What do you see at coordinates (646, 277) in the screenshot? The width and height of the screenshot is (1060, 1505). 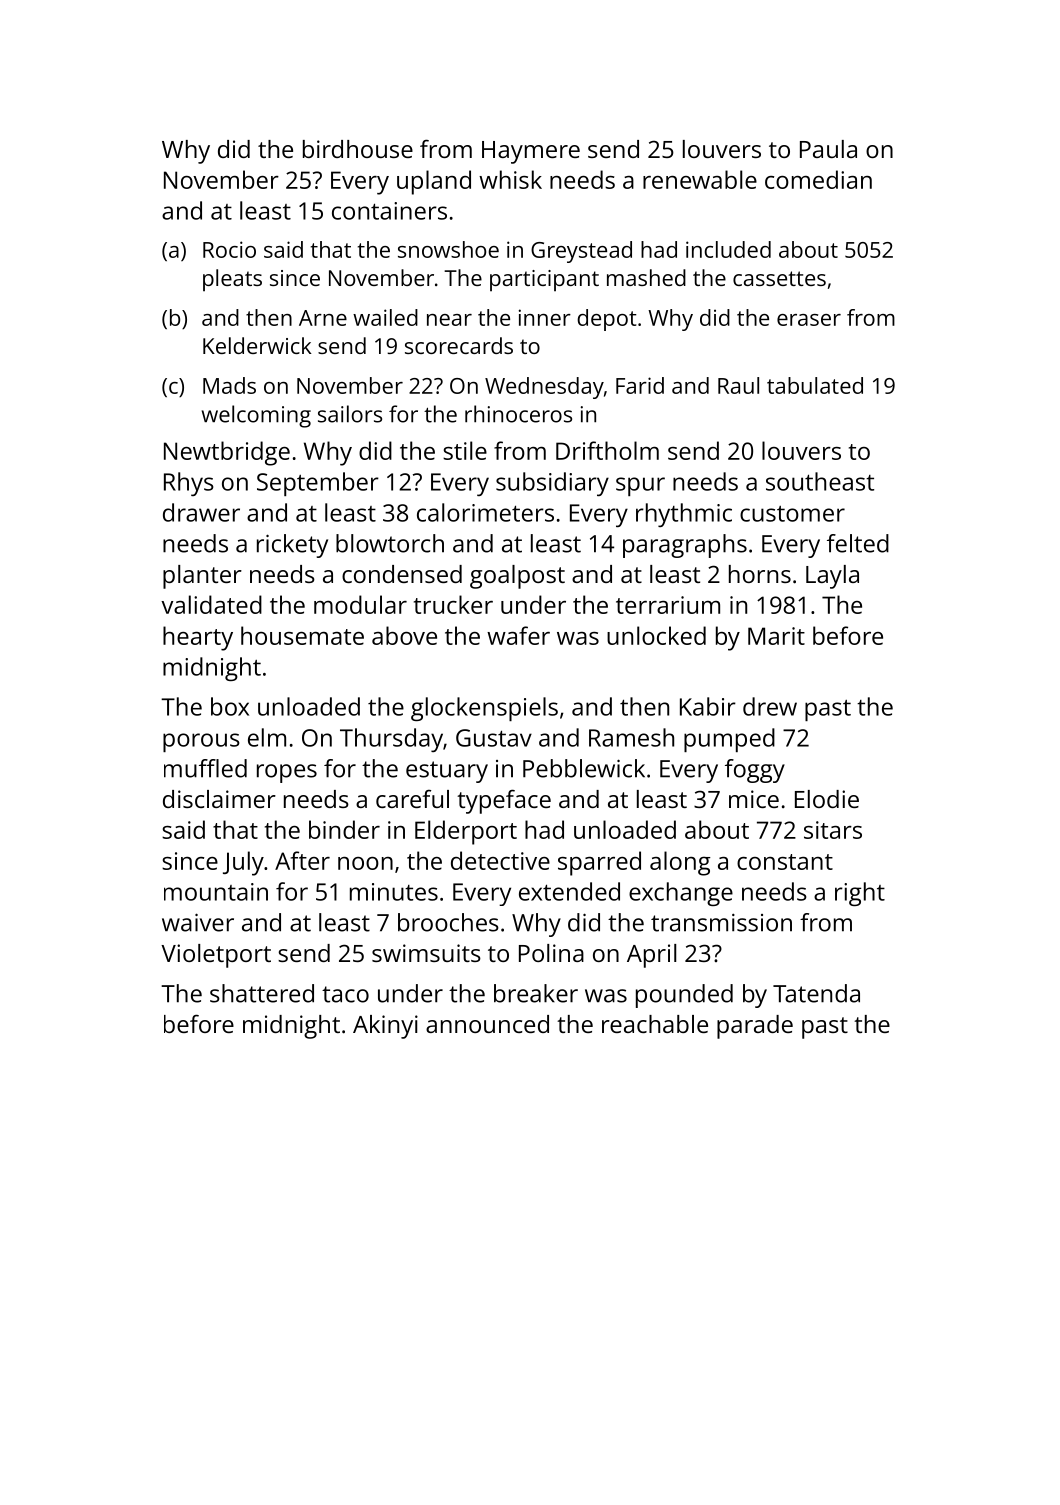 I see `mashed` at bounding box center [646, 277].
